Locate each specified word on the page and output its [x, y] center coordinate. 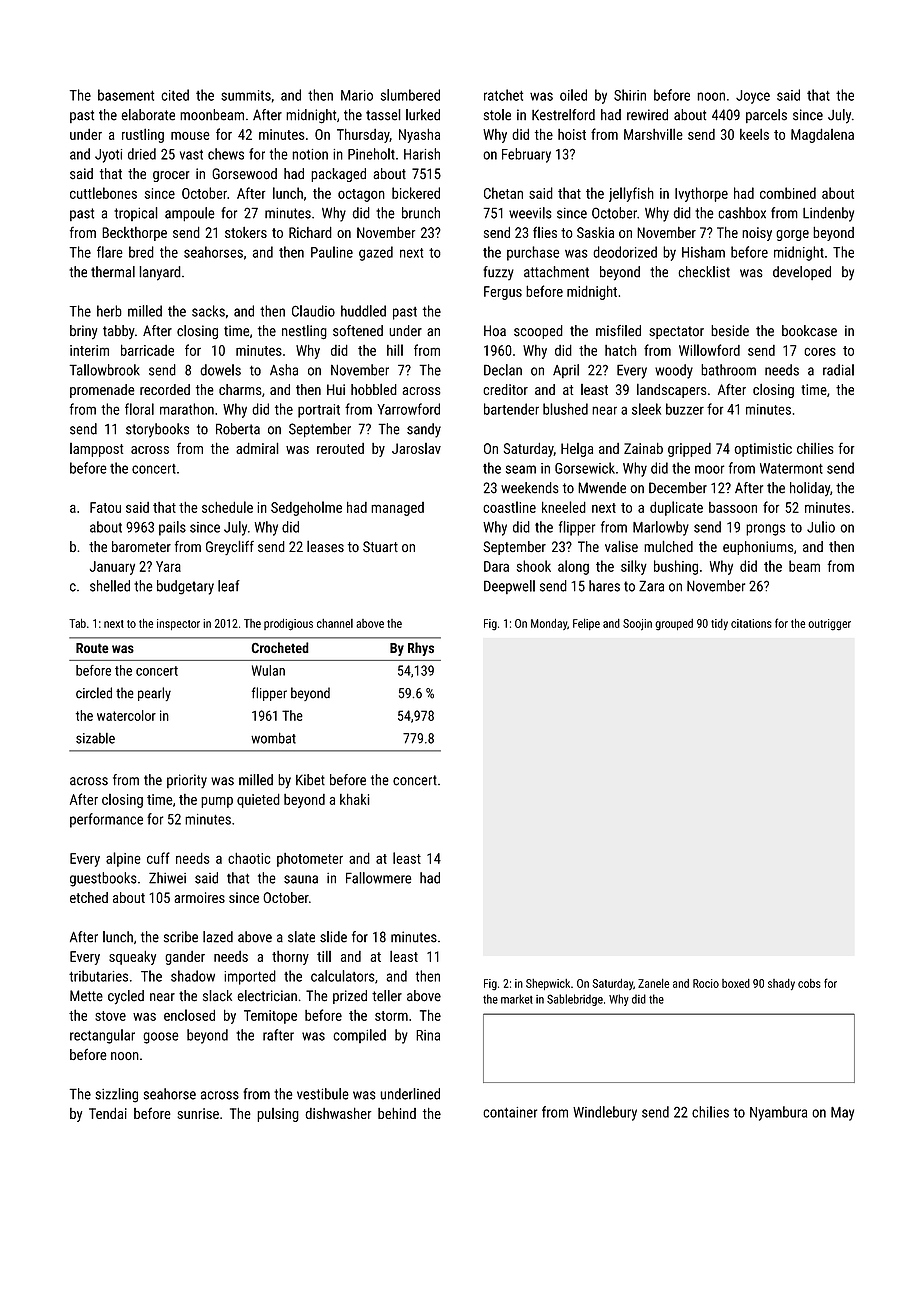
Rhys [421, 649]
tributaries [98, 976]
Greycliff [230, 547]
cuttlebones [103, 193]
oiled [573, 95]
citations [751, 623]
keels [754, 134]
